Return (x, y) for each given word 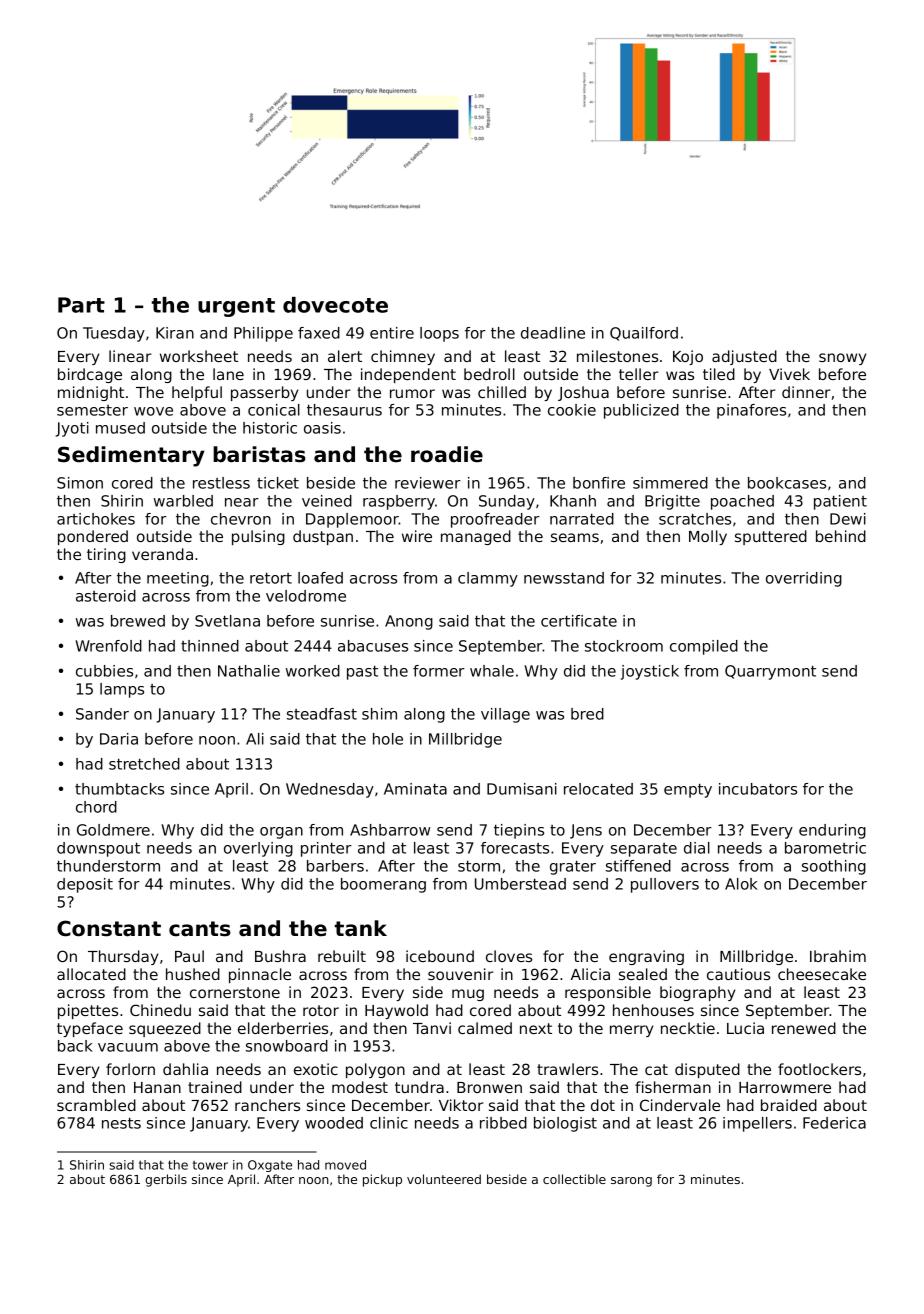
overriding (804, 579)
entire (392, 333)
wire (417, 536)
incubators (758, 789)
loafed (320, 578)
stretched (144, 764)
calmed (485, 1028)
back (75, 1046)
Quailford (644, 334)
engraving (646, 957)
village (505, 715)
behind (841, 536)
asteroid (106, 596)
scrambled (96, 1105)
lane (228, 374)
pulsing (258, 537)
